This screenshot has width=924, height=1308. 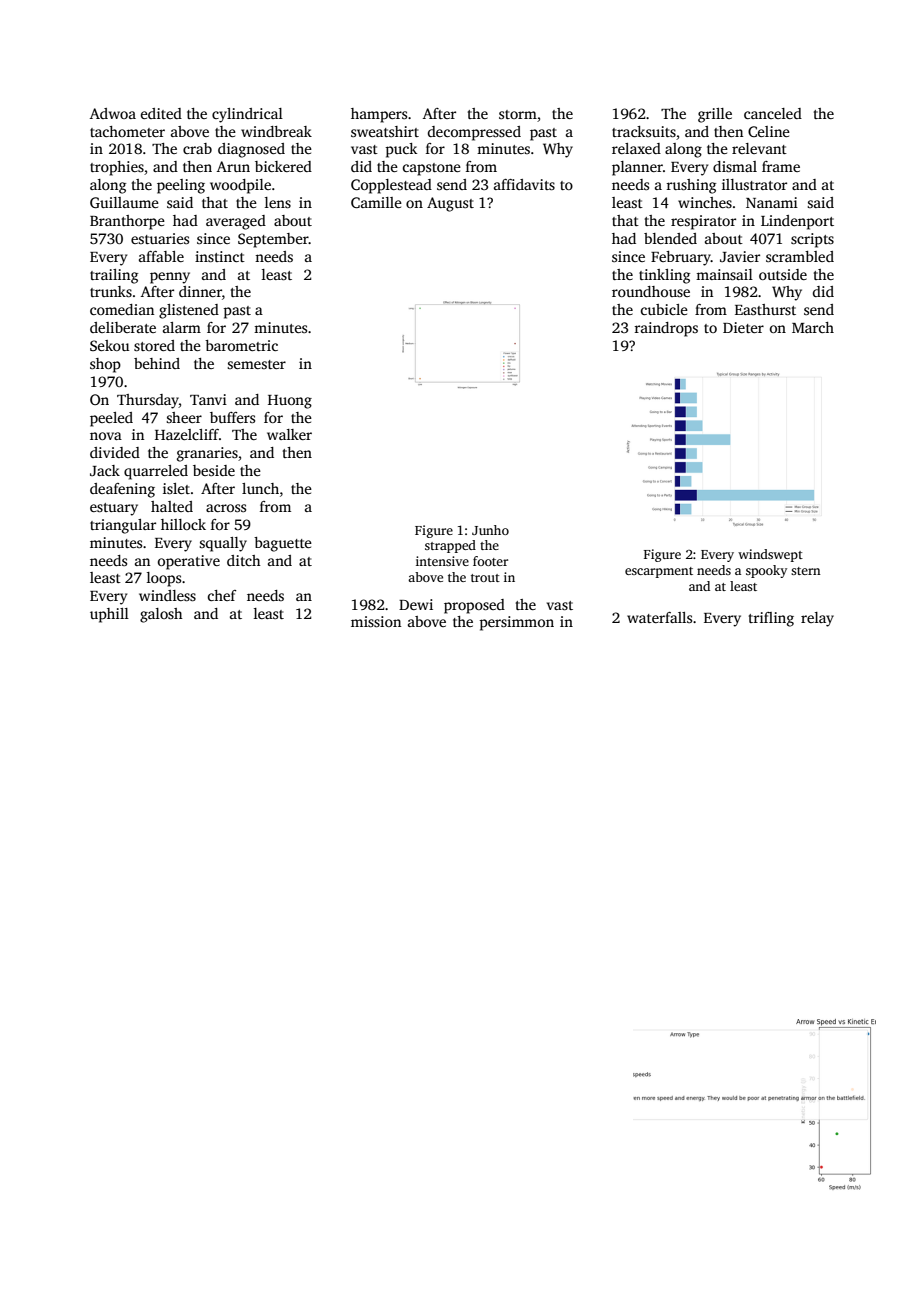 What do you see at coordinates (111, 419) in the screenshot?
I see `peeled` at bounding box center [111, 419].
